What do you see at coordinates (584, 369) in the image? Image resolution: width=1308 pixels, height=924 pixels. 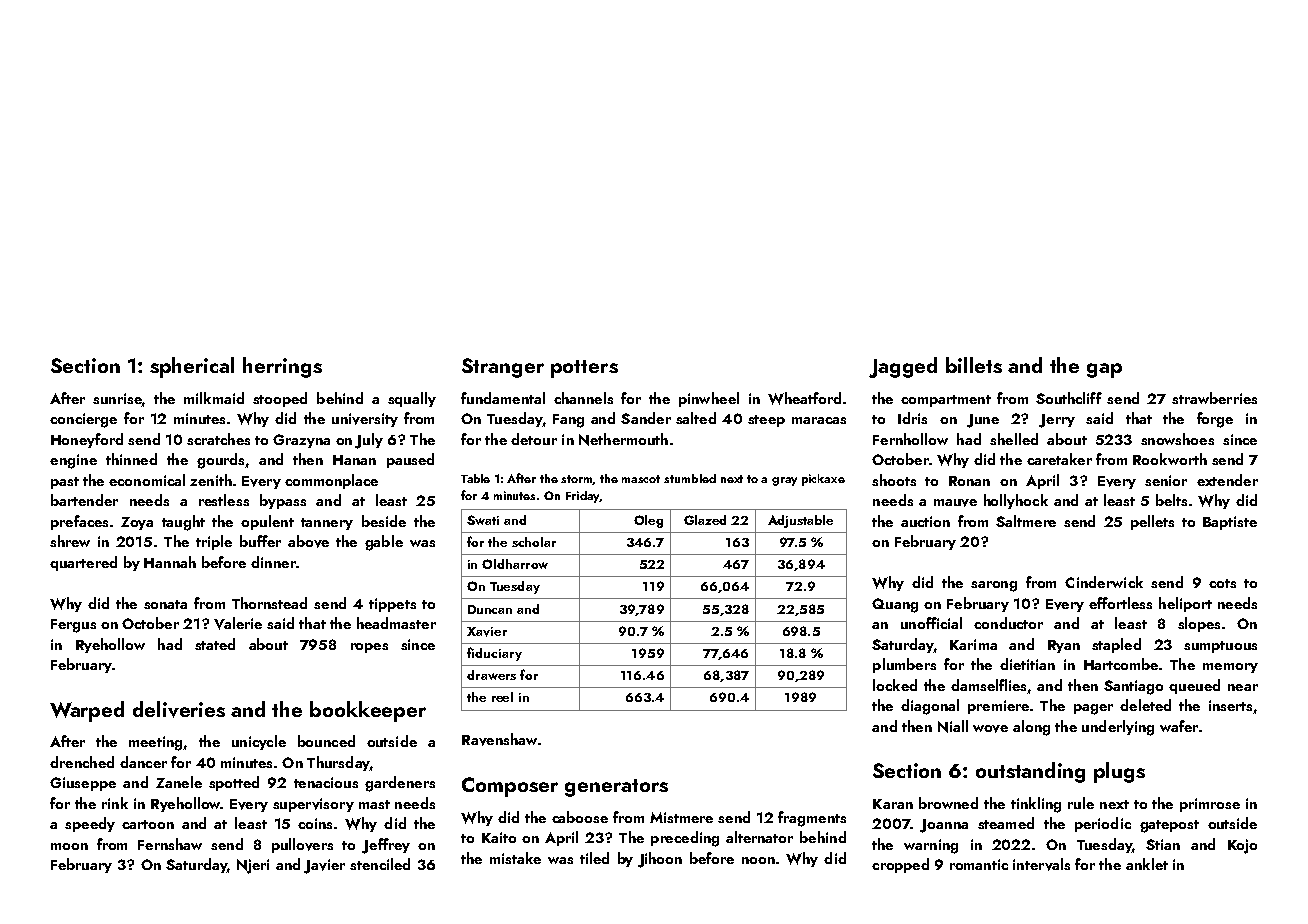 I see `potters` at bounding box center [584, 369].
